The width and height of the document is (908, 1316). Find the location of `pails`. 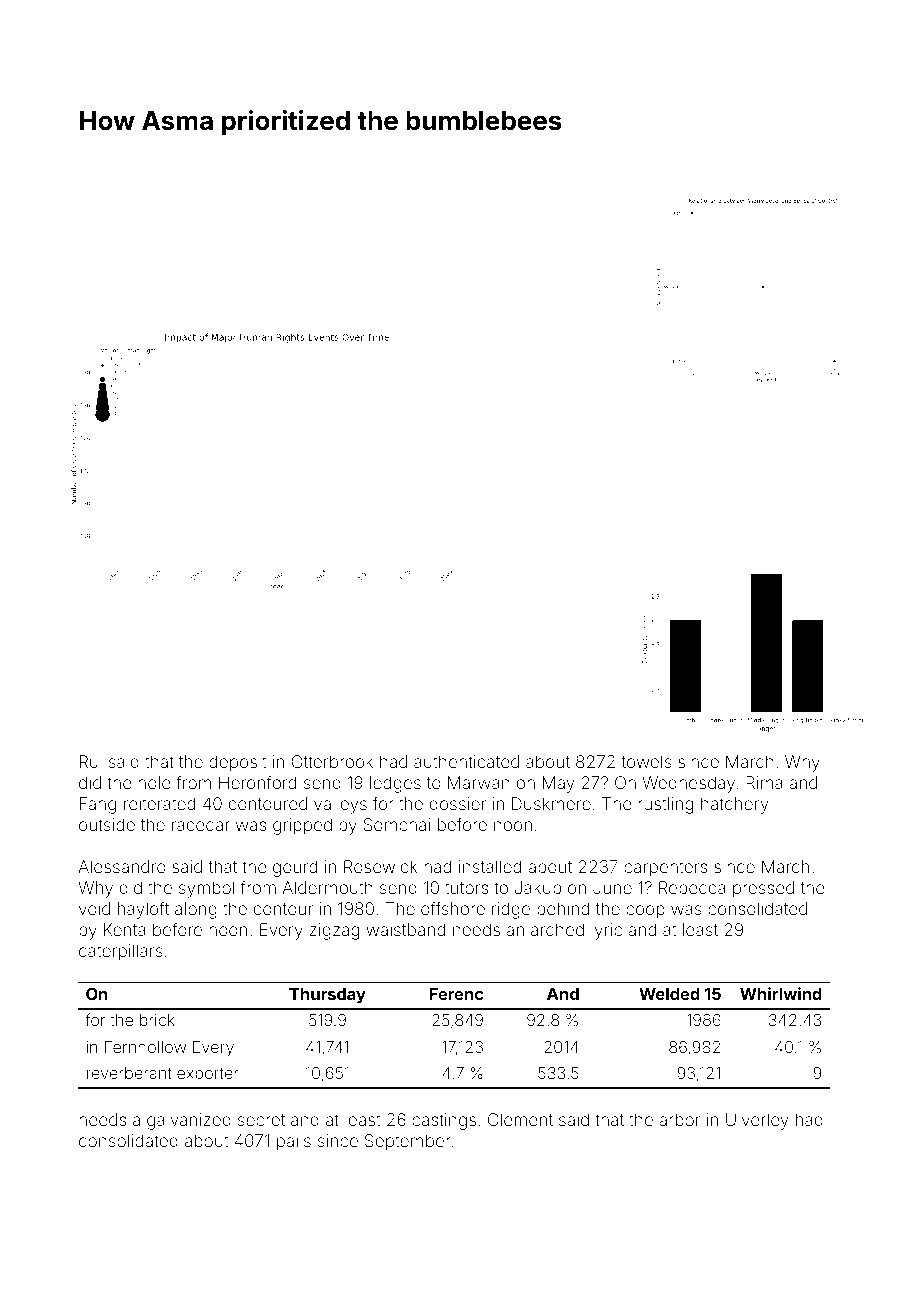

pails is located at coordinates (294, 1142).
